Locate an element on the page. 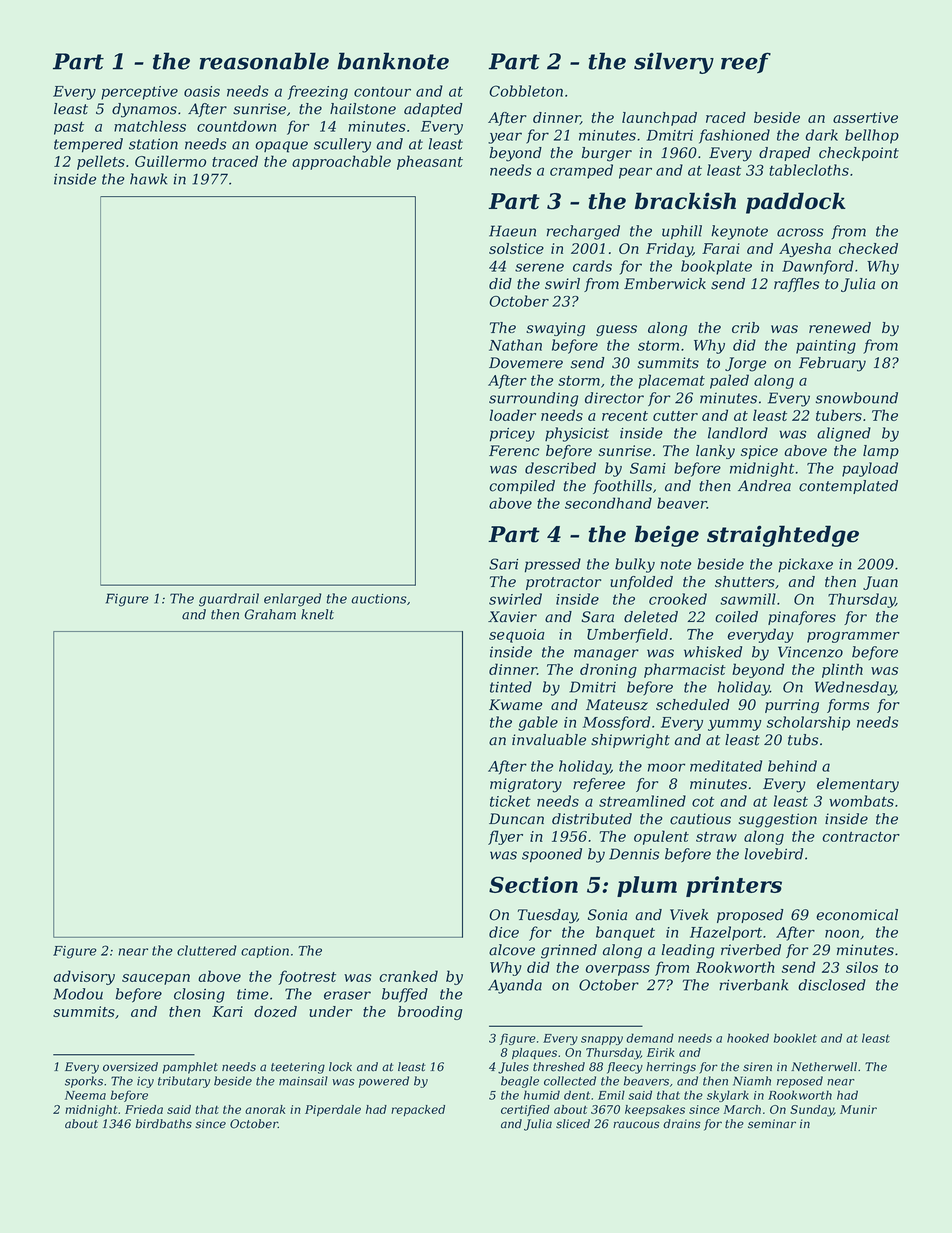  contour is located at coordinates (382, 92).
